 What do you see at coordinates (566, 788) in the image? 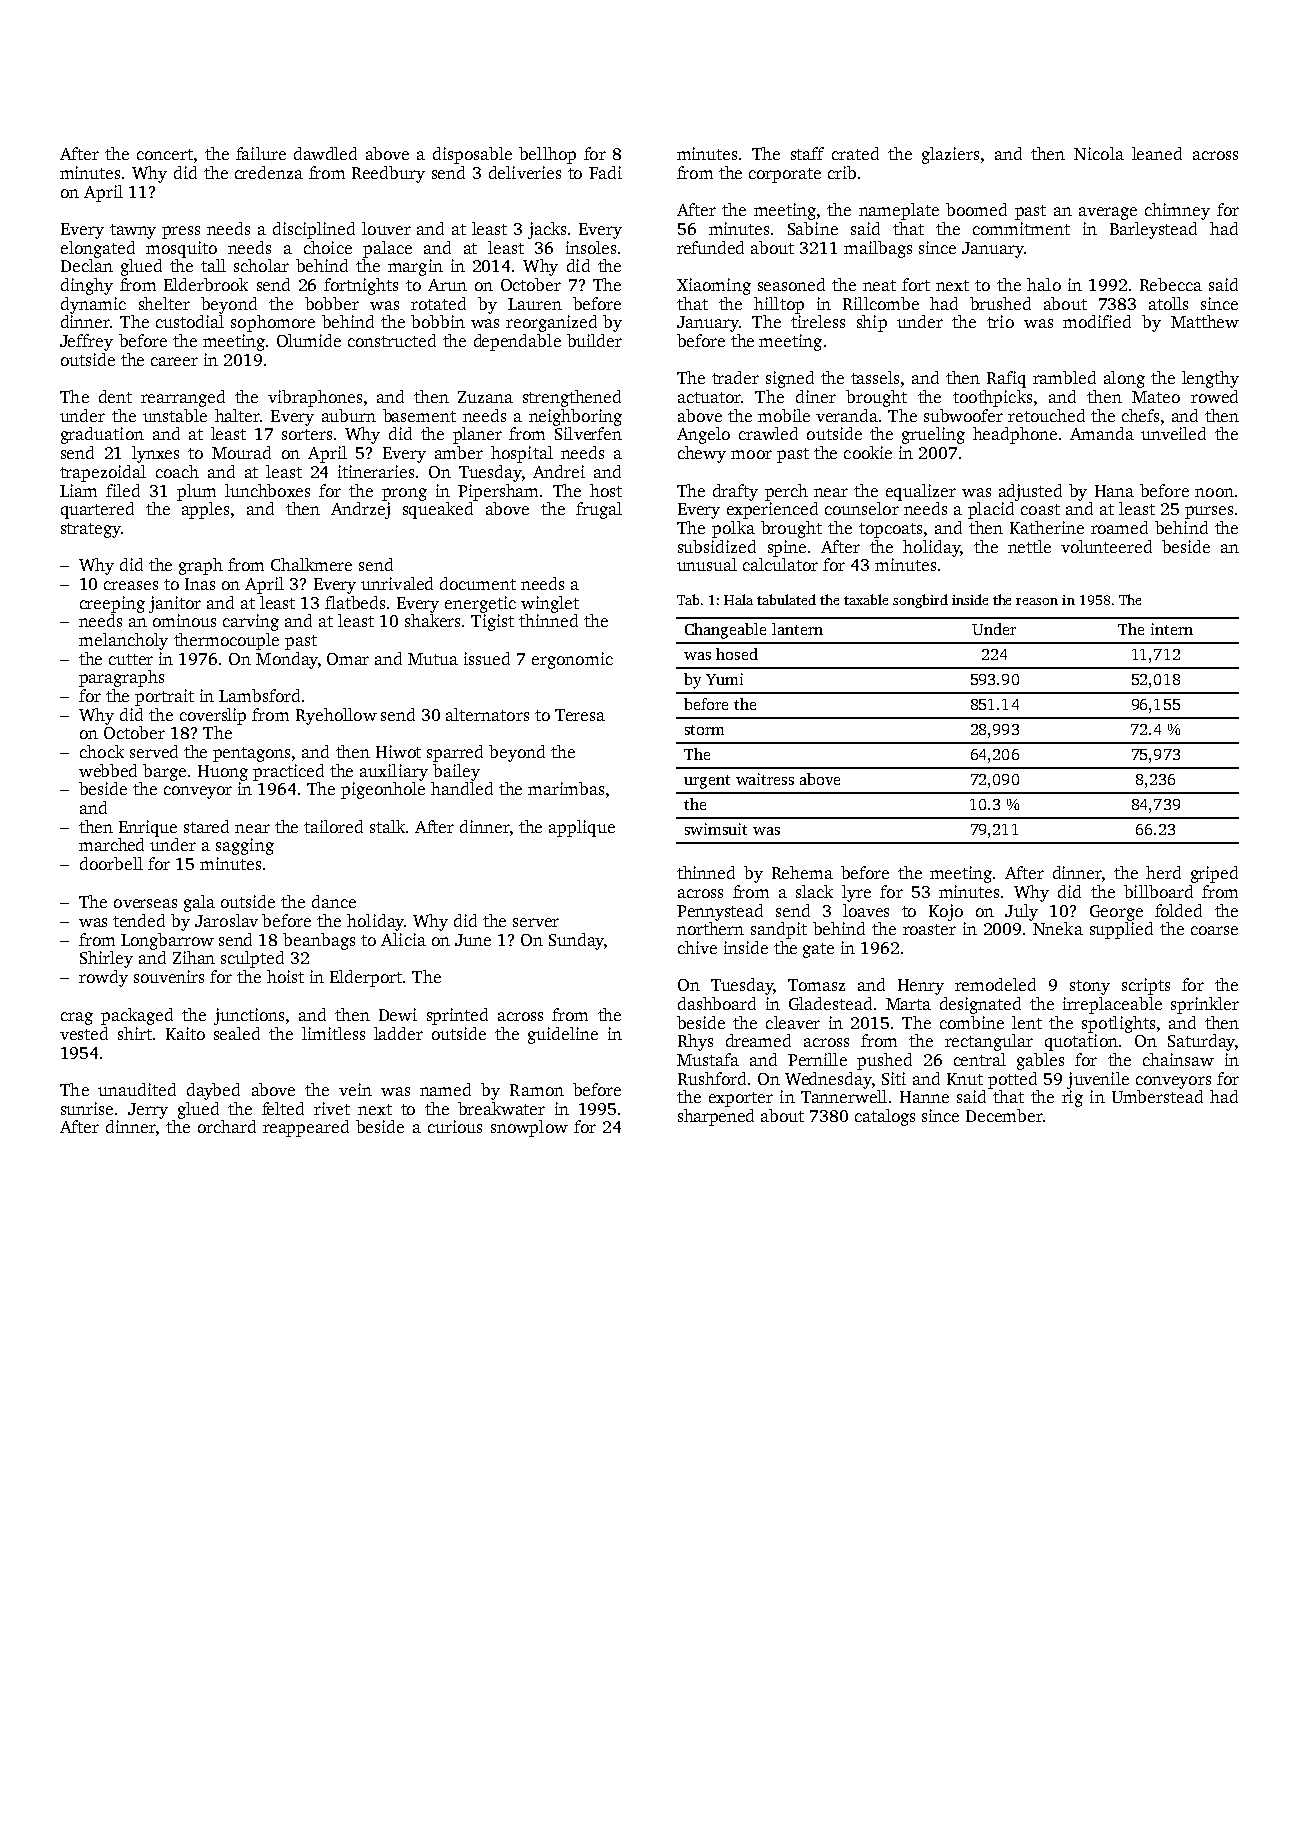
I see `marimbas` at bounding box center [566, 788].
